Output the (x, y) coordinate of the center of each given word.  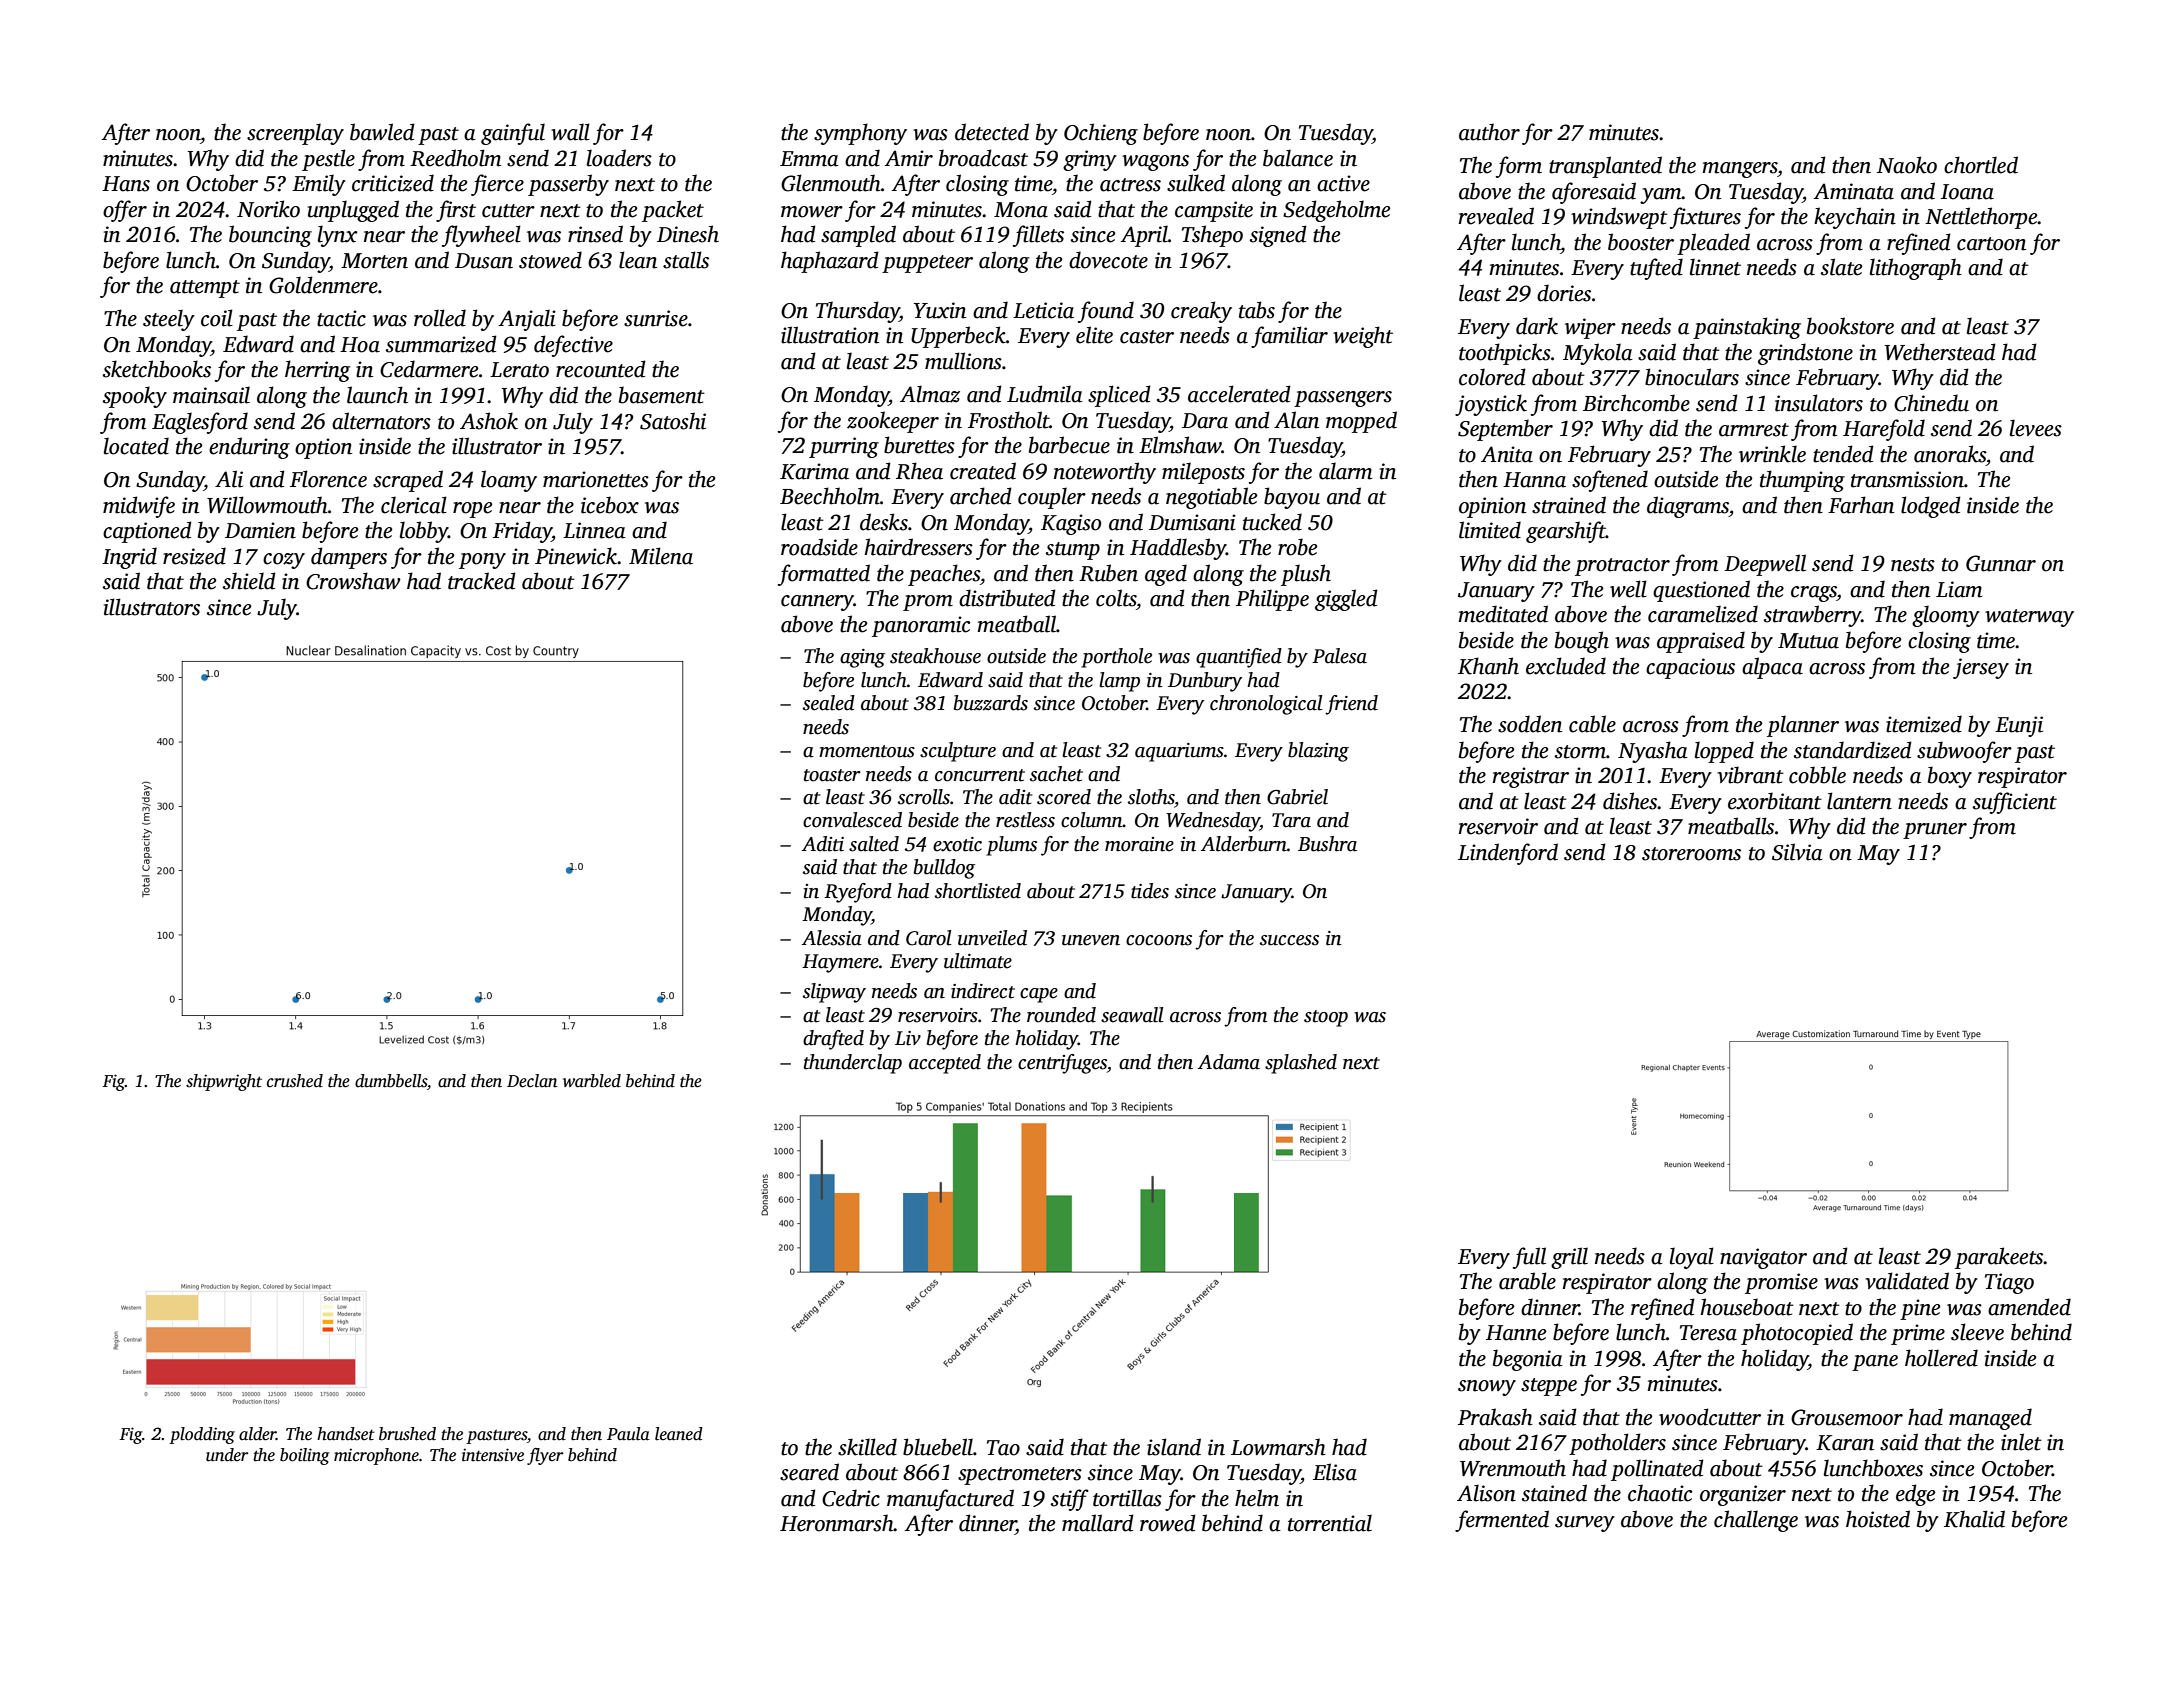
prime (1918, 1334)
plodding (202, 1435)
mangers (1740, 170)
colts (1116, 598)
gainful (513, 134)
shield (249, 581)
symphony (860, 134)
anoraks (1950, 454)
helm (1257, 1498)
